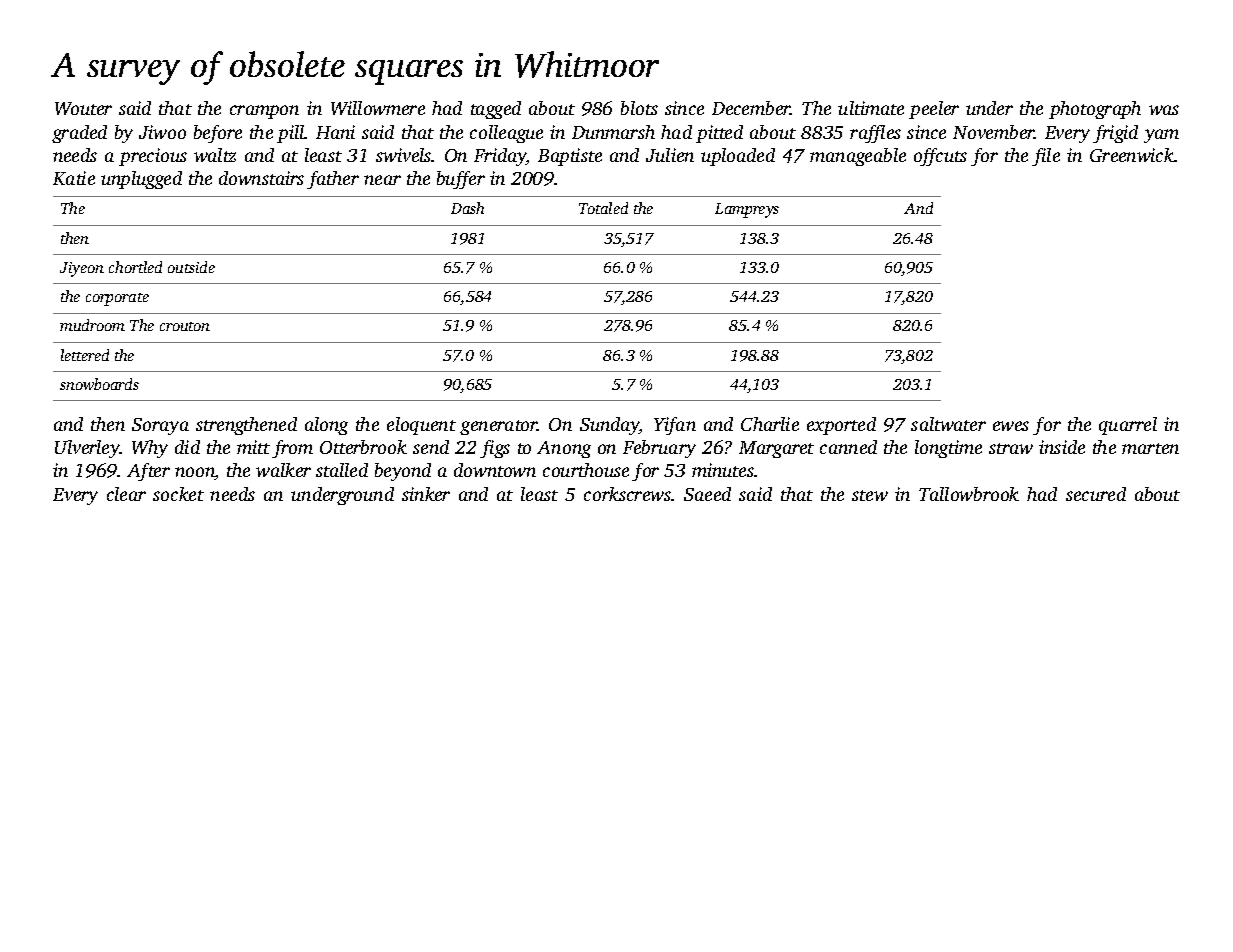  What do you see at coordinates (191, 267) in the screenshot?
I see `outside` at bounding box center [191, 267].
